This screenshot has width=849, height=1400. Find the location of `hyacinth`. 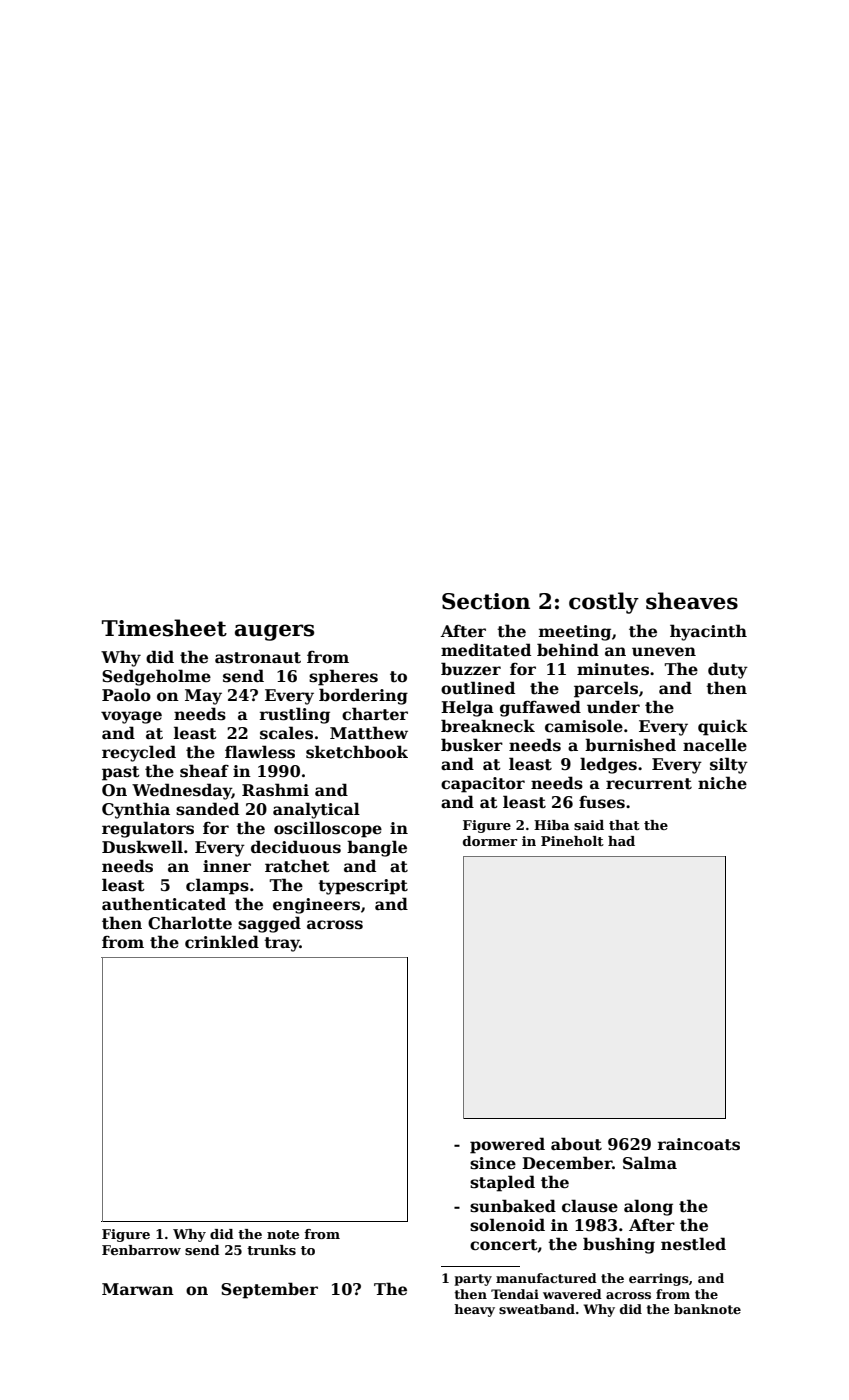

hyacinth is located at coordinates (708, 632).
